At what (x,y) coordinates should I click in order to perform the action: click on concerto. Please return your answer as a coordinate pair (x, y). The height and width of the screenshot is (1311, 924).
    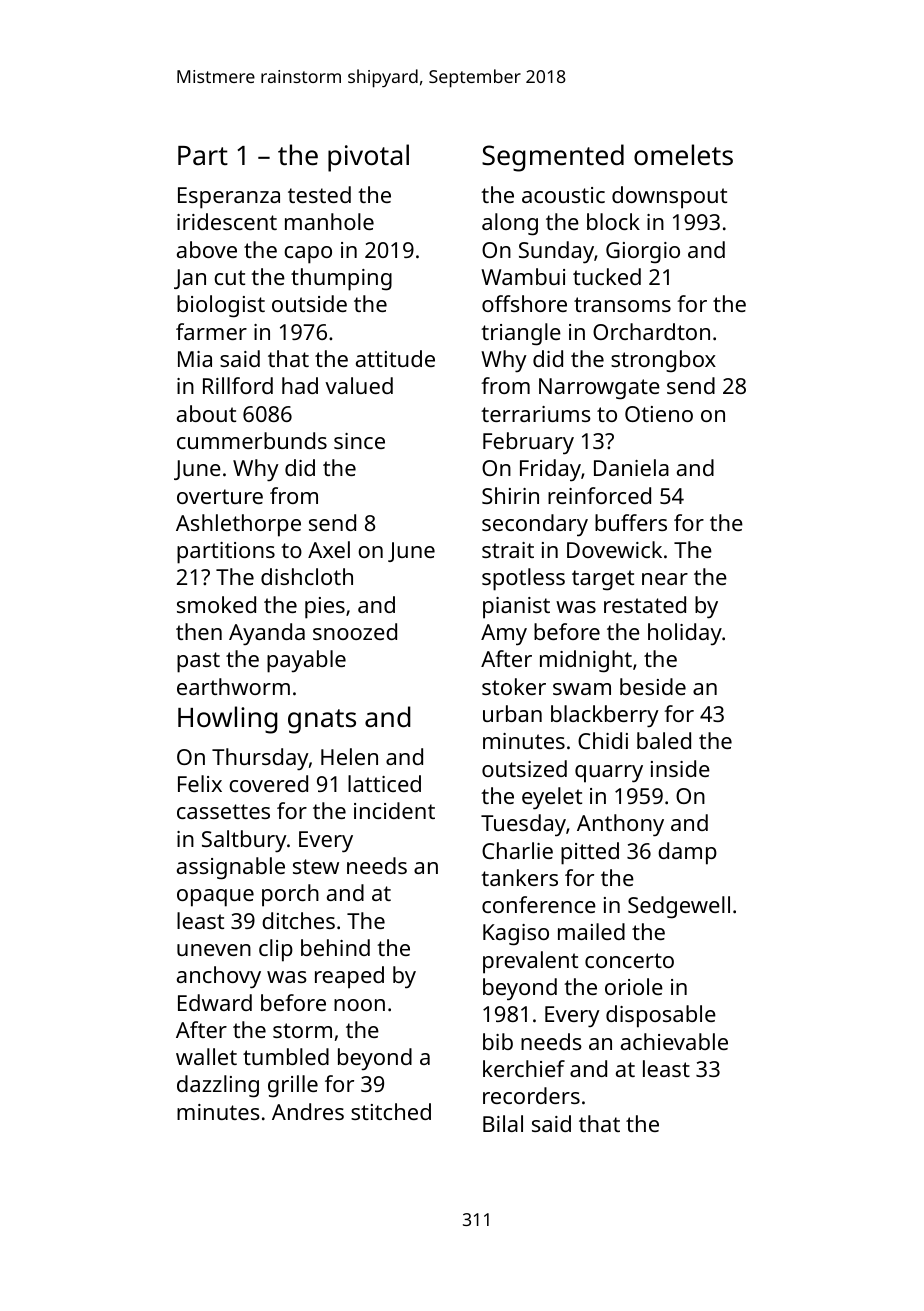
    Looking at the image, I should click on (629, 960).
